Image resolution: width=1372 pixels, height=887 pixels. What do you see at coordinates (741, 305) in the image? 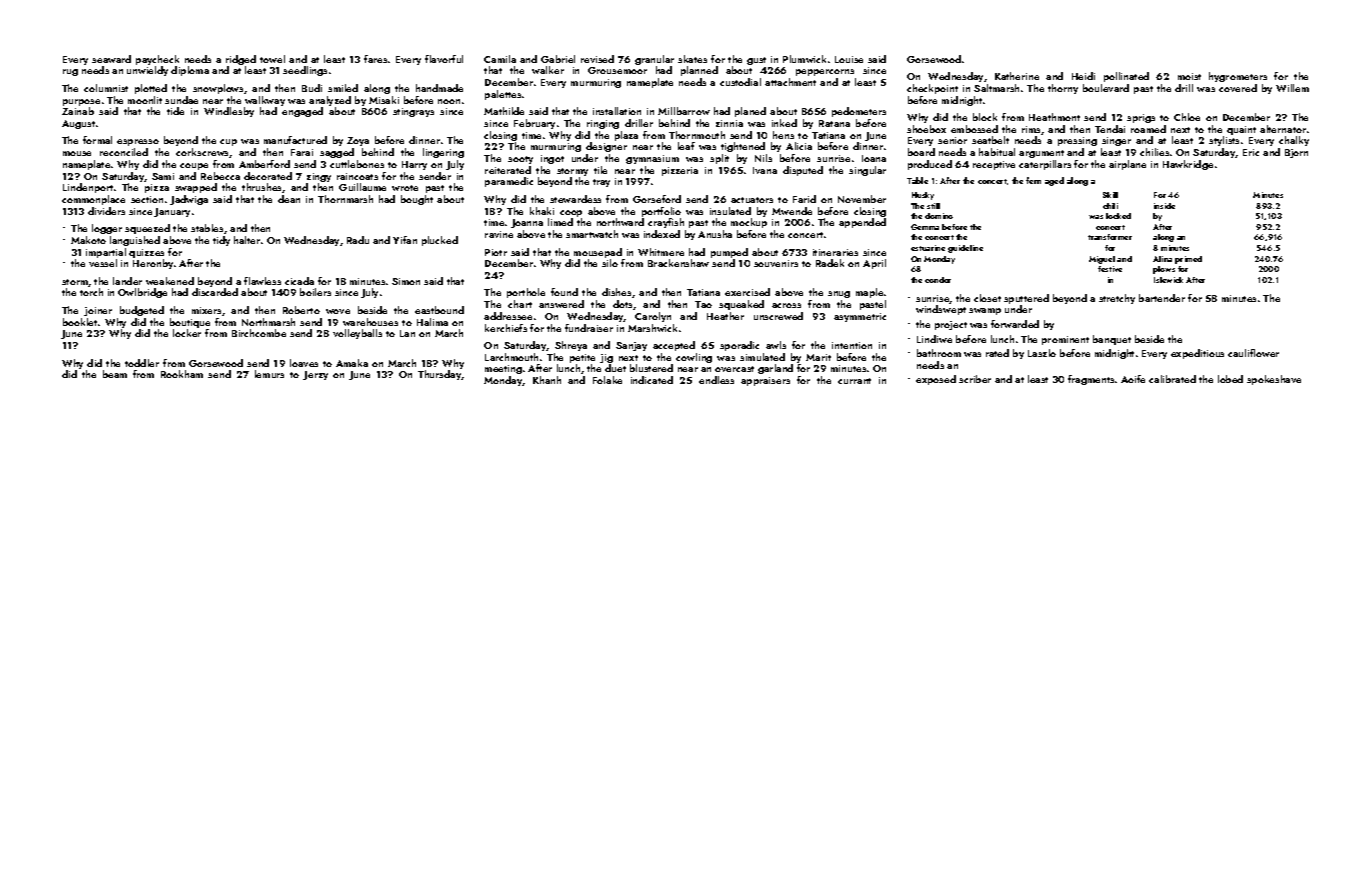
I see `squeaked` at bounding box center [741, 305].
